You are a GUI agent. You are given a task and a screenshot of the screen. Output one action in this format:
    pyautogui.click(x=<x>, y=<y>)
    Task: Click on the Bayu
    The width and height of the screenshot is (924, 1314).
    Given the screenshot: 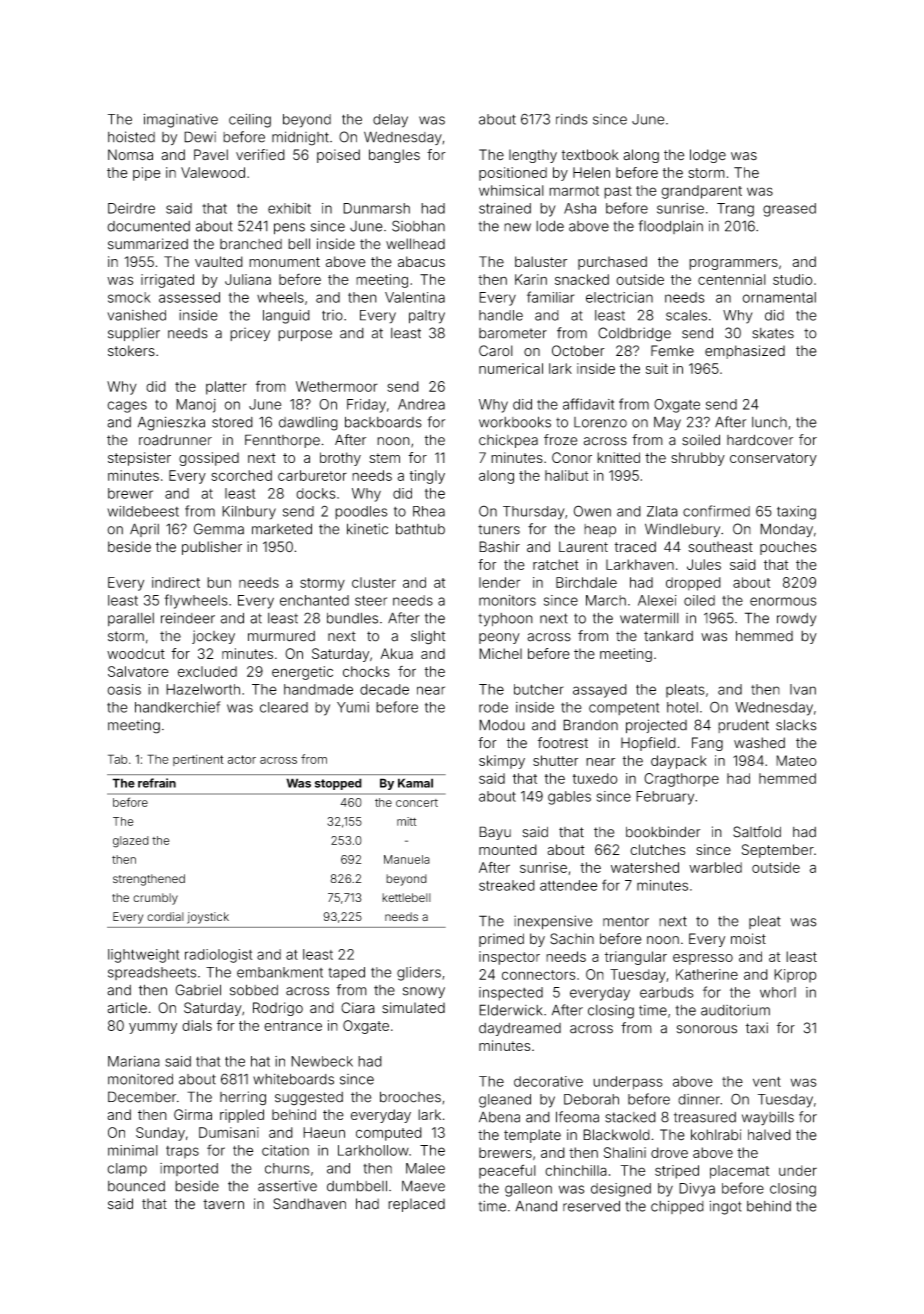 What is the action you would take?
    pyautogui.click(x=495, y=833)
